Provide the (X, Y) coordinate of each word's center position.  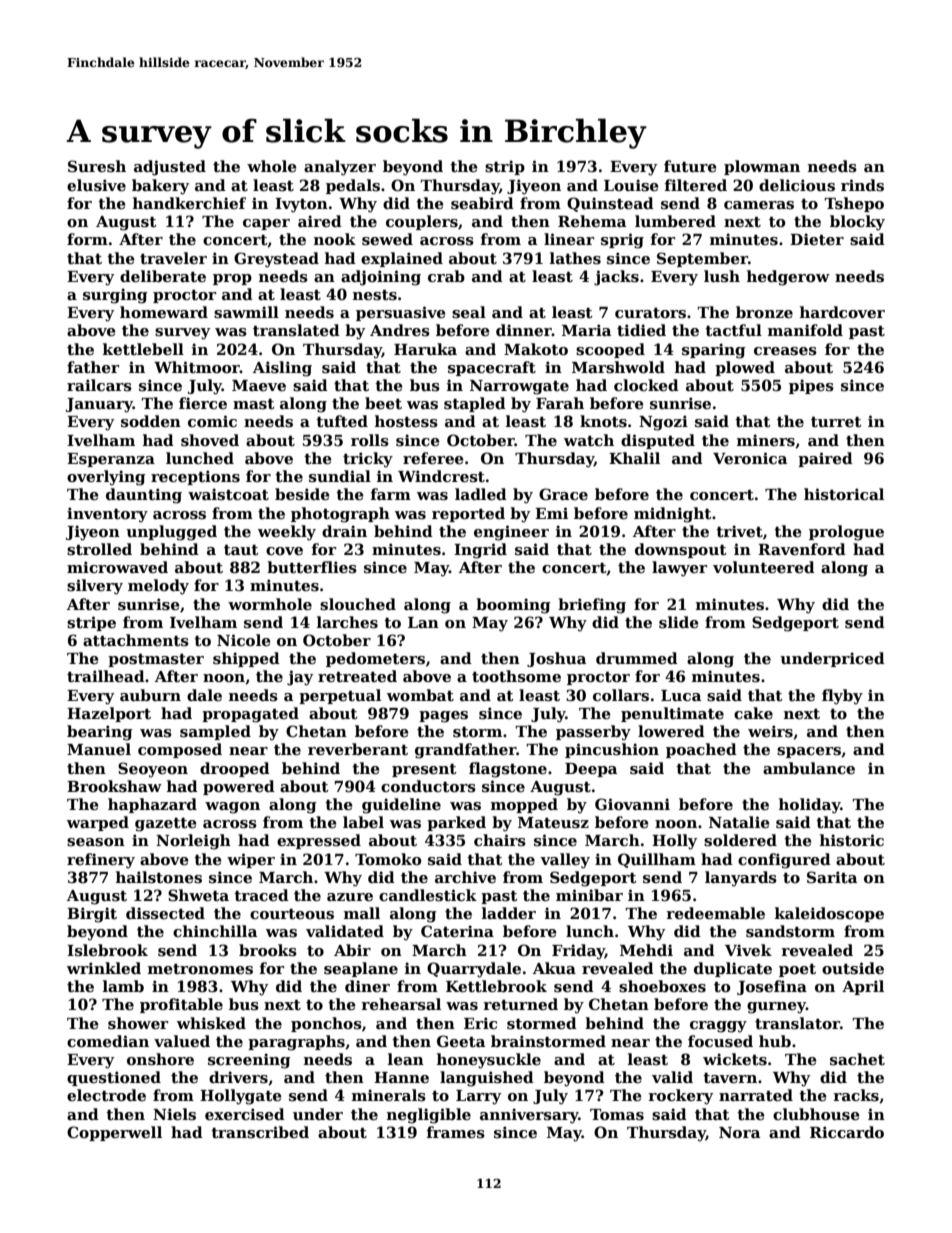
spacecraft (492, 368)
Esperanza (111, 460)
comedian (108, 1041)
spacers (809, 752)
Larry (478, 1097)
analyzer (340, 168)
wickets (735, 1059)
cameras (759, 205)
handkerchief (189, 203)
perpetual (340, 696)
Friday (578, 952)
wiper (251, 860)
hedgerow (788, 278)
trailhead (106, 676)
